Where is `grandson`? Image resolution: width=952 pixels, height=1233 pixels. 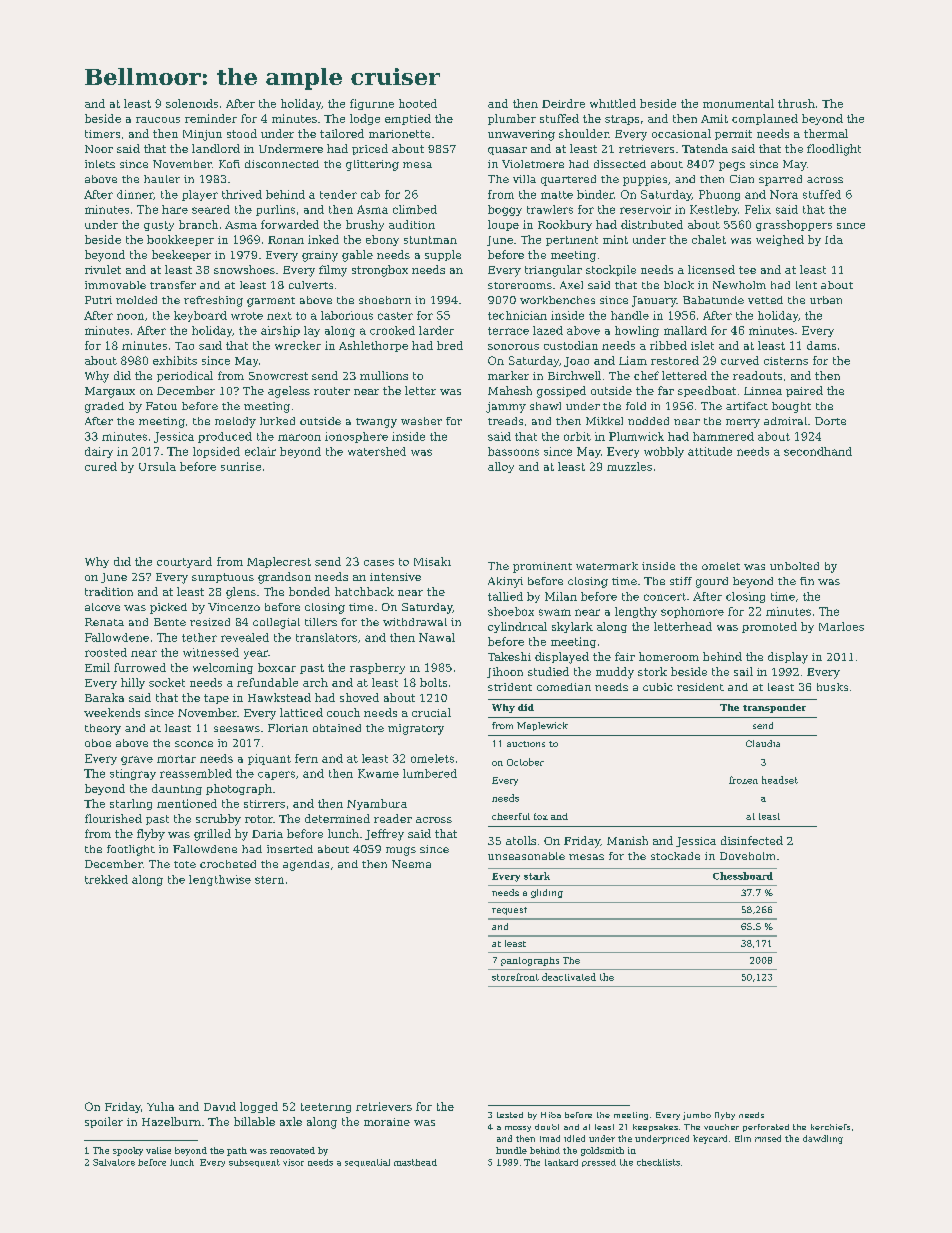
grandson is located at coordinates (284, 578).
